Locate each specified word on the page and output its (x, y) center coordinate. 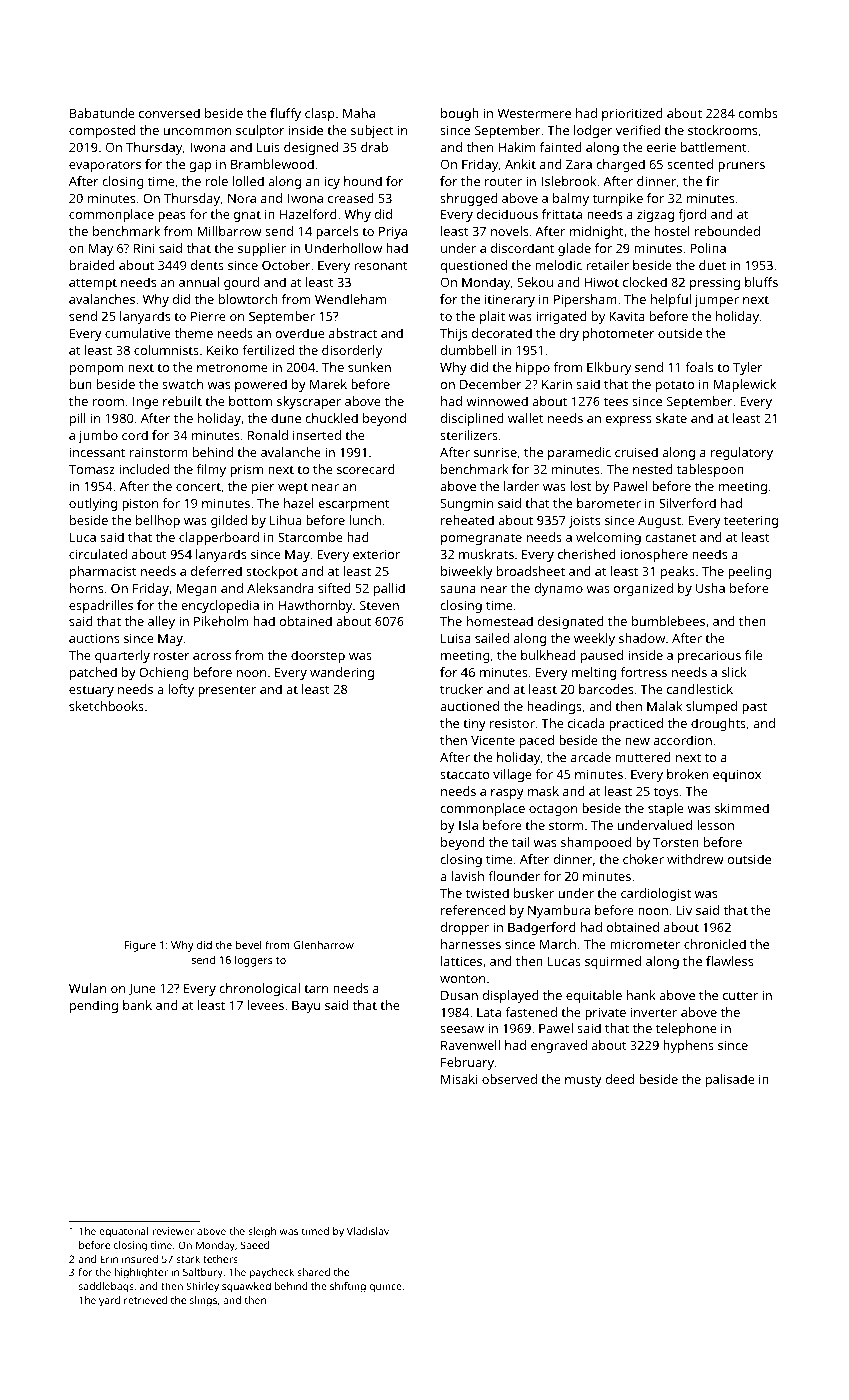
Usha (710, 588)
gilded (229, 521)
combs (758, 113)
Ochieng (164, 673)
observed (509, 1079)
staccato (465, 774)
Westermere (534, 113)
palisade (730, 1080)
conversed (169, 113)
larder (521, 486)
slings (203, 1301)
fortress (644, 672)
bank (137, 1005)
